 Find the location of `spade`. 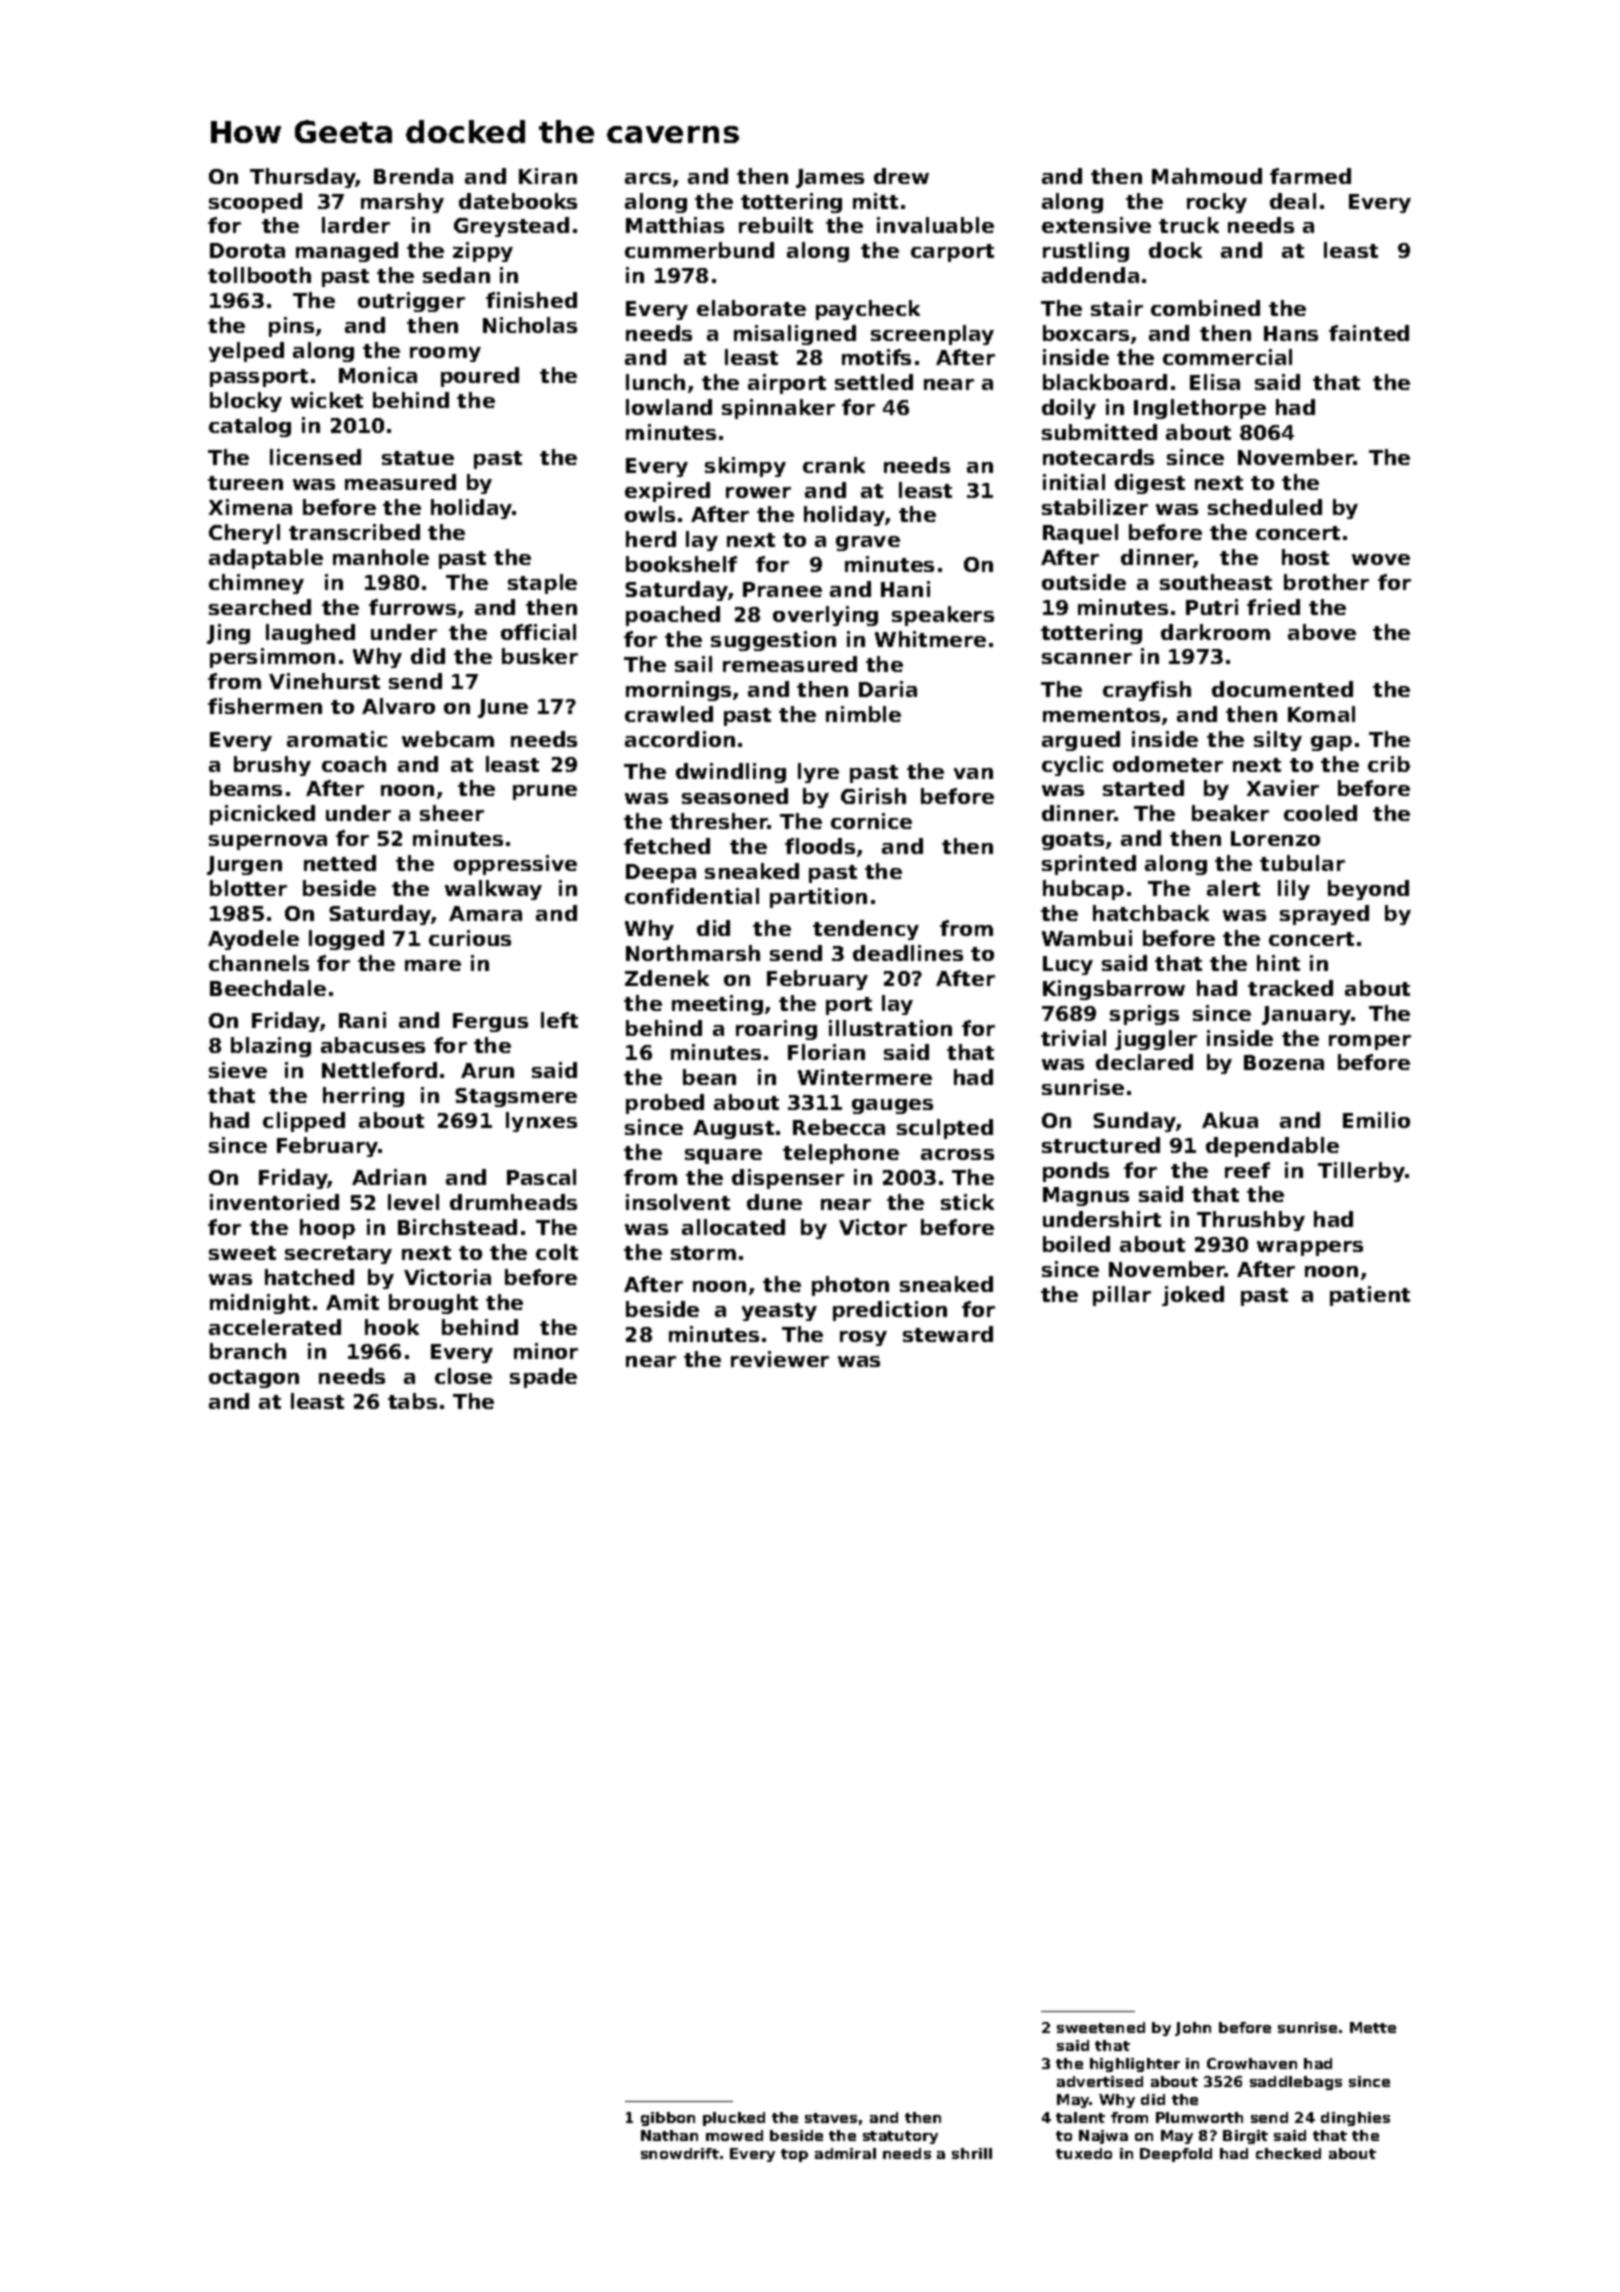

spade is located at coordinates (543, 1378).
